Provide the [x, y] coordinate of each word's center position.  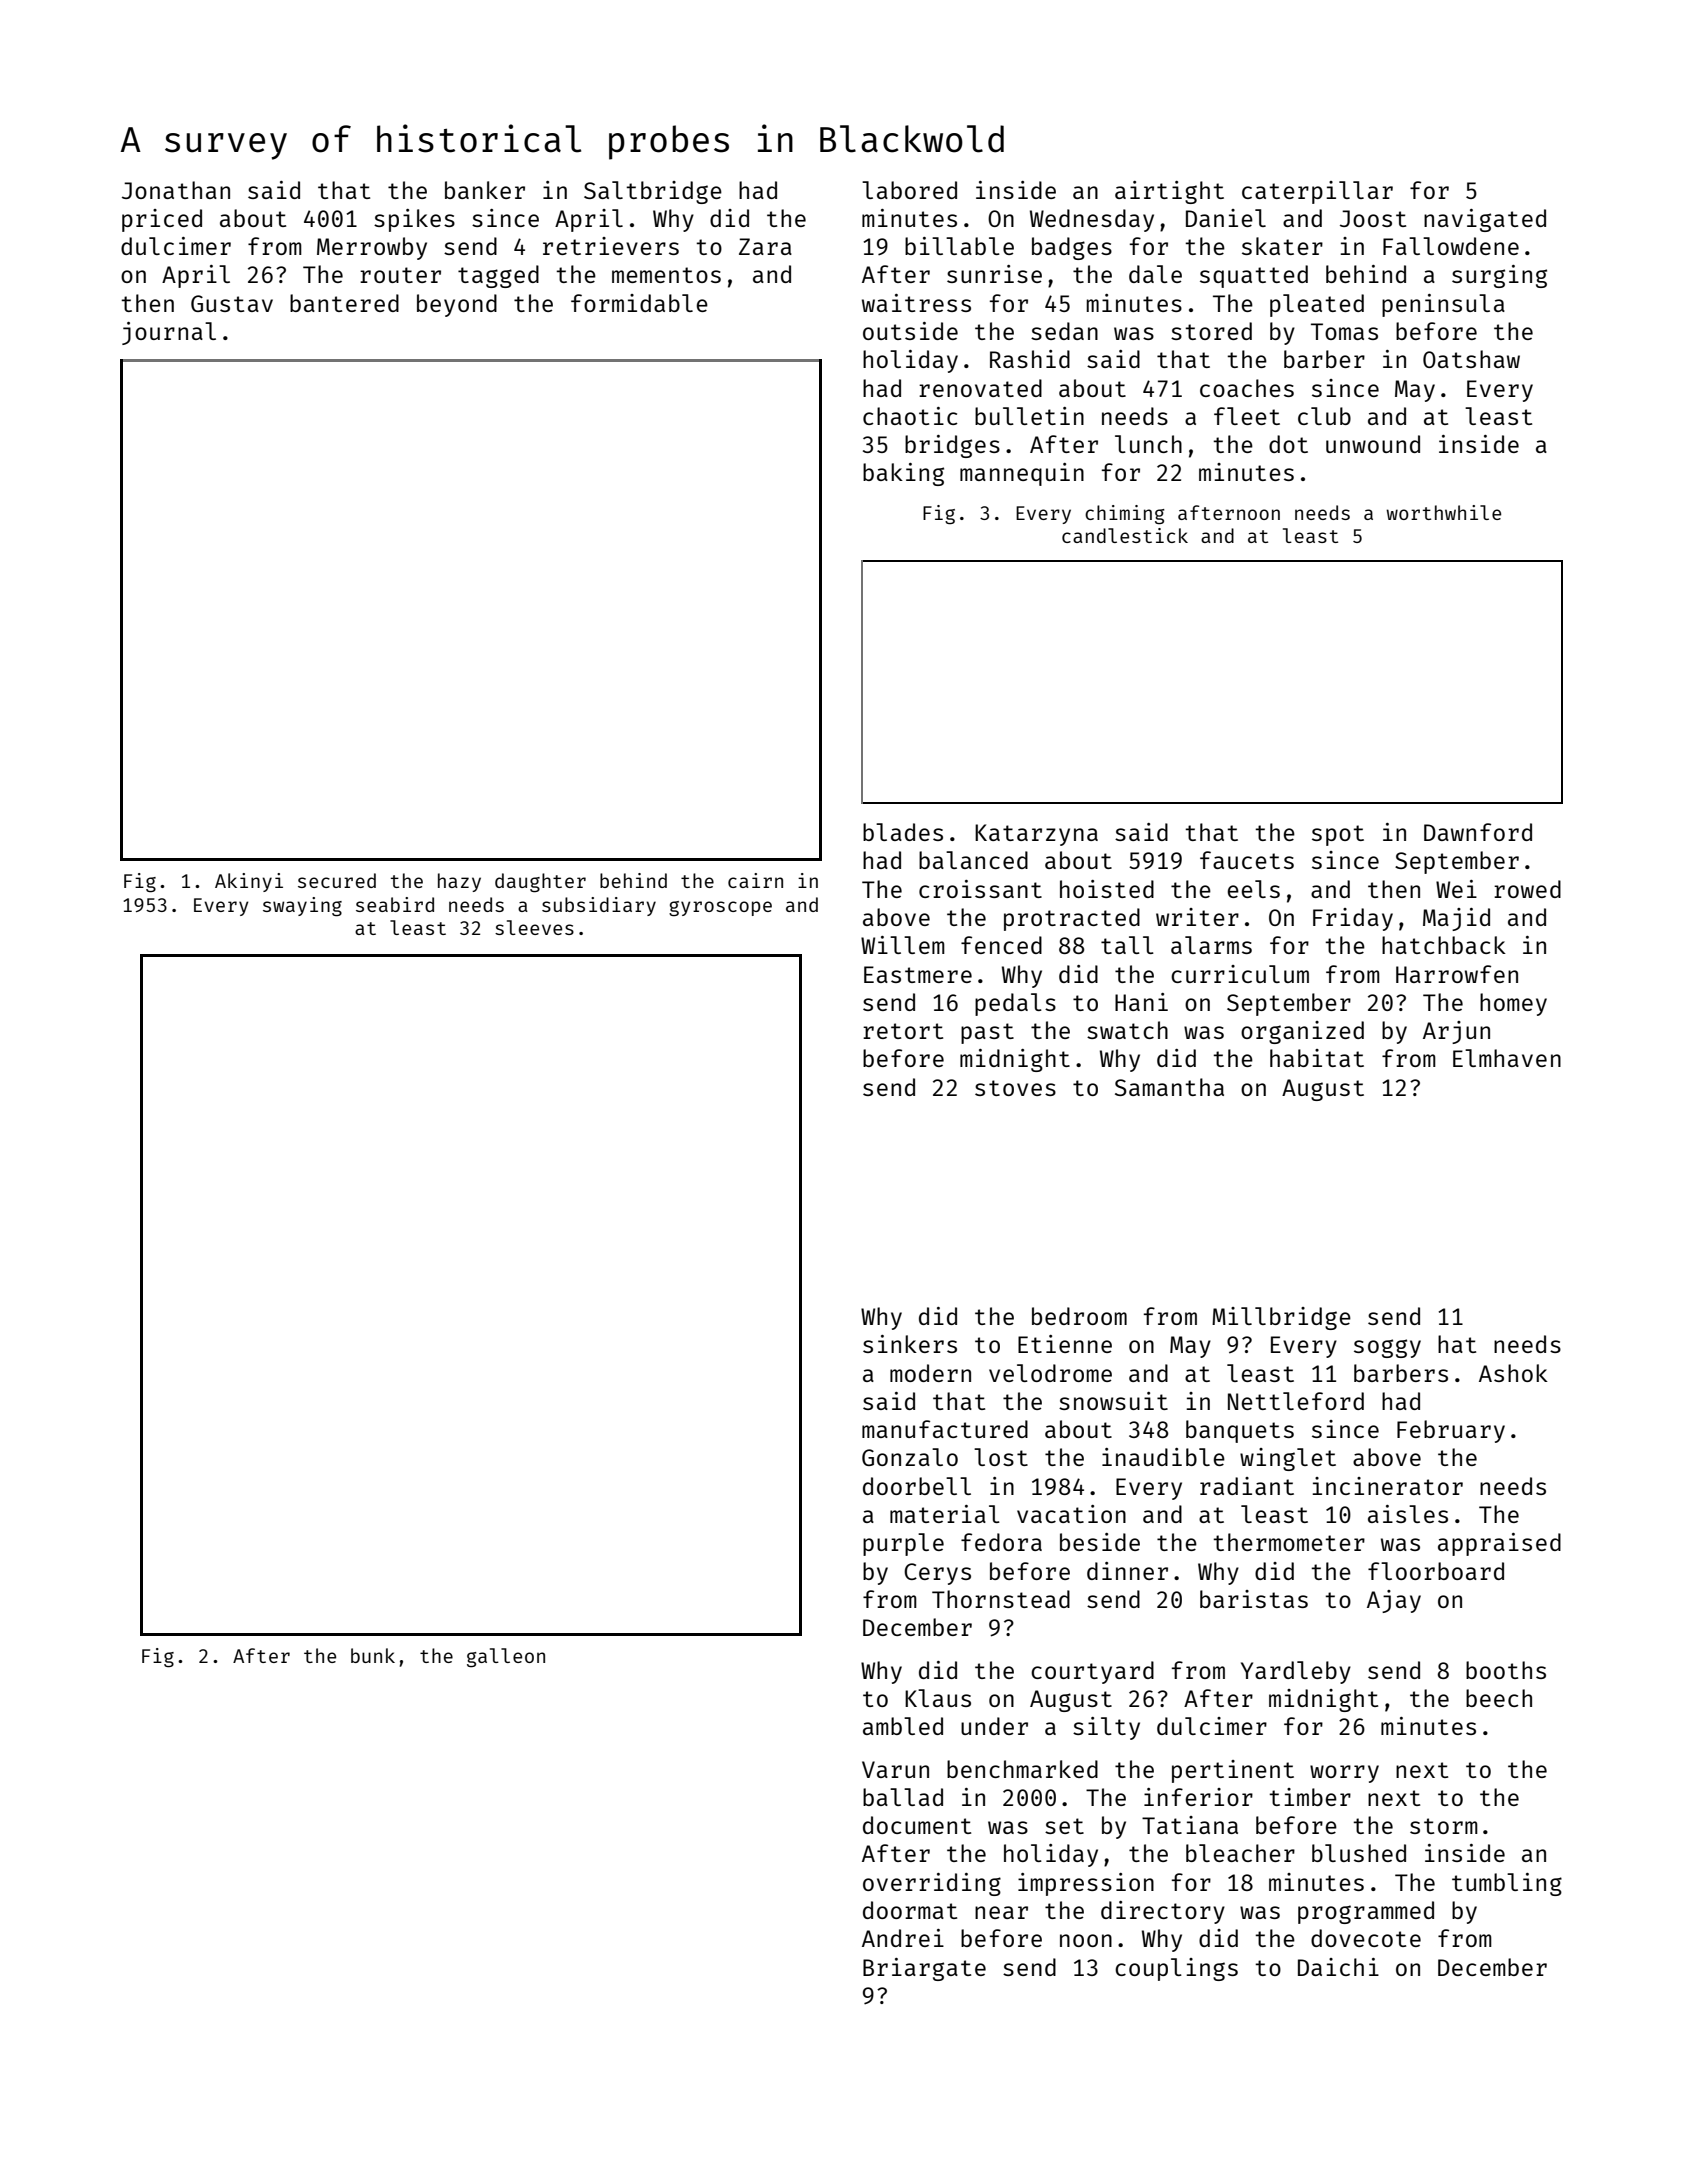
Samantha [1169, 1087]
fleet [1247, 416]
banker [485, 190]
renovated [980, 388]
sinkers [910, 1344]
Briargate [924, 1969]
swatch [1127, 1030]
